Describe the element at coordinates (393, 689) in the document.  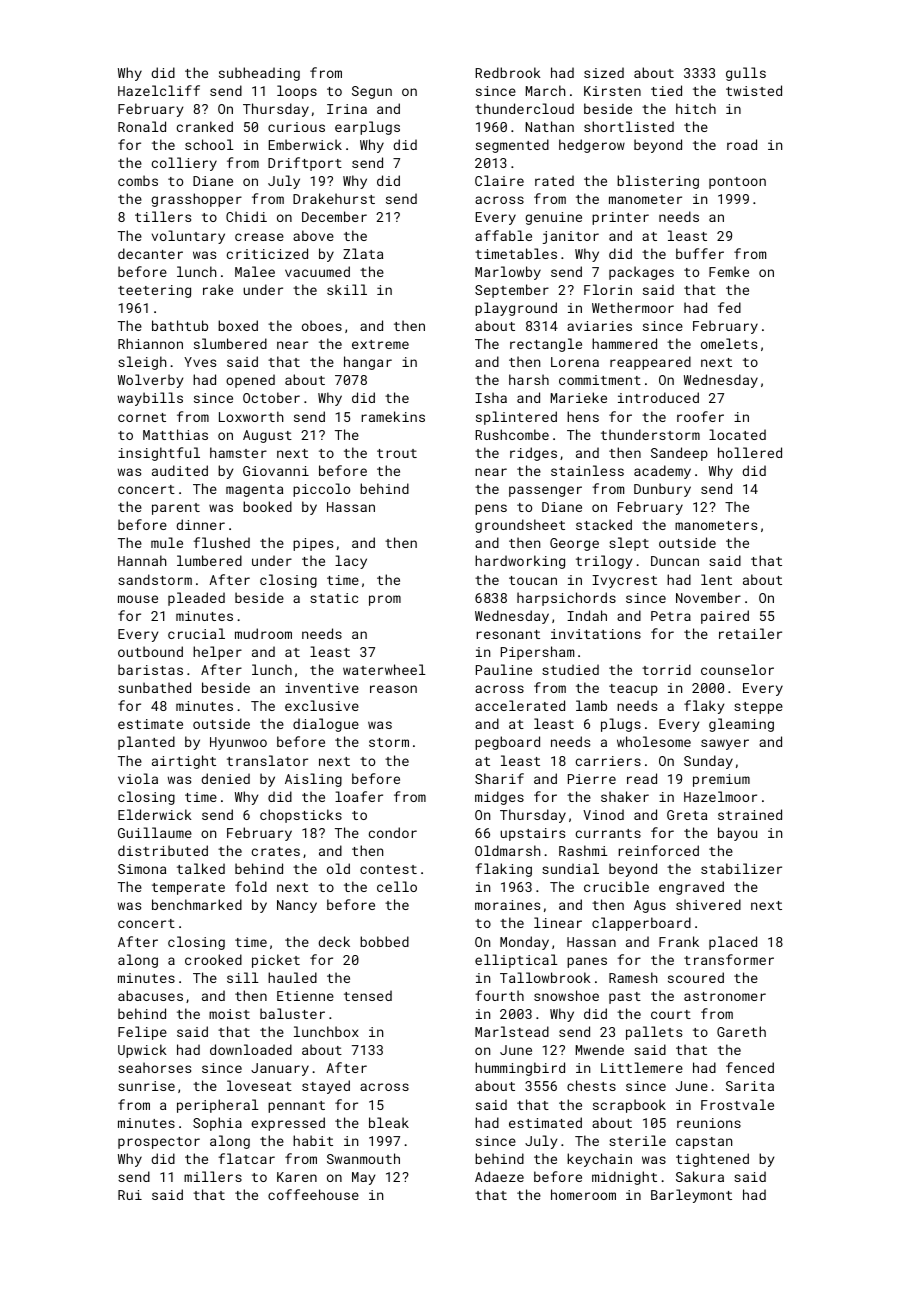
I see `reason` at that location.
